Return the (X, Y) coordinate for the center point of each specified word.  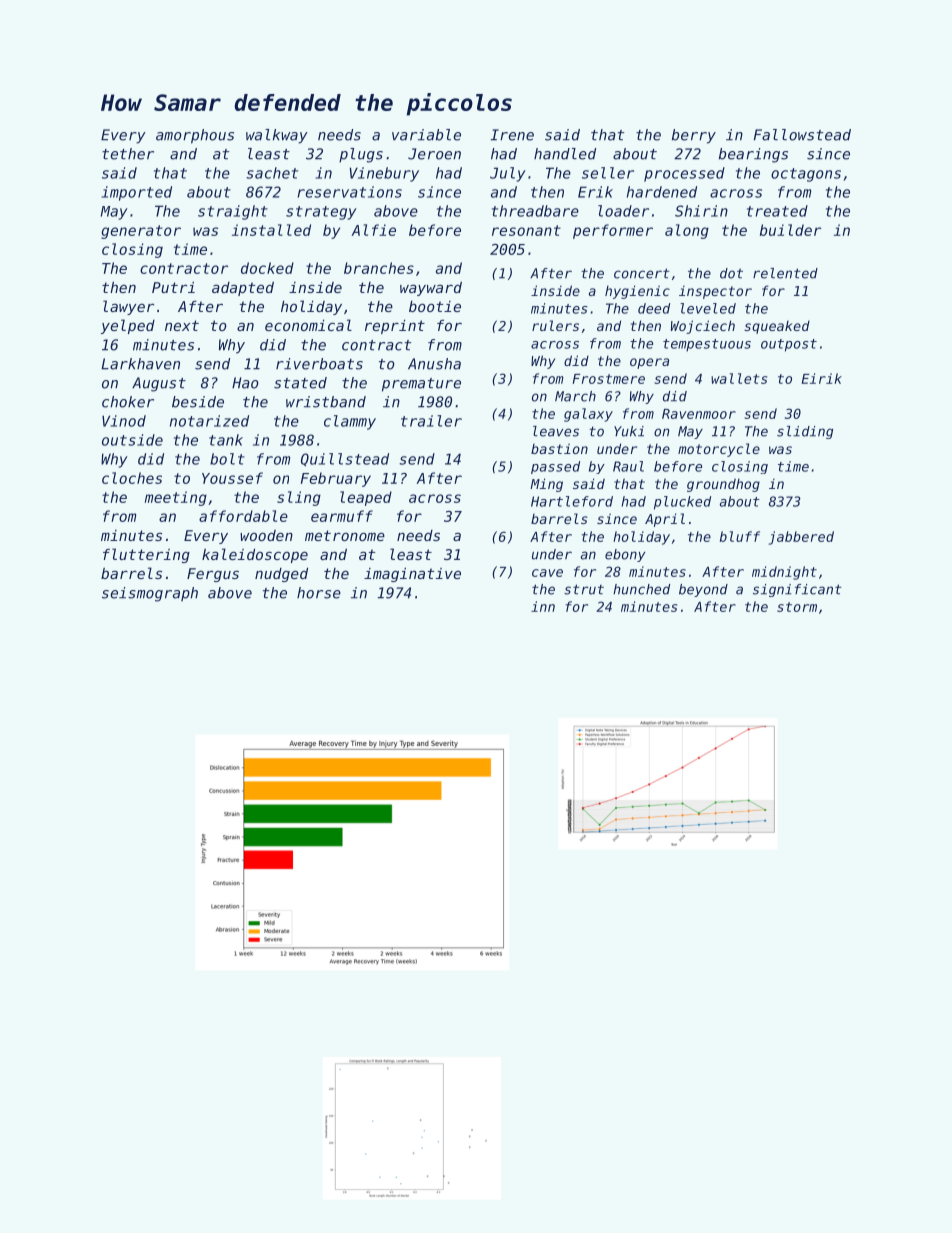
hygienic (637, 292)
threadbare (535, 211)
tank (226, 440)
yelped (128, 326)
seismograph (150, 594)
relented (785, 273)
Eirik (822, 378)
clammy (350, 422)
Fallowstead (802, 135)
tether (128, 154)
